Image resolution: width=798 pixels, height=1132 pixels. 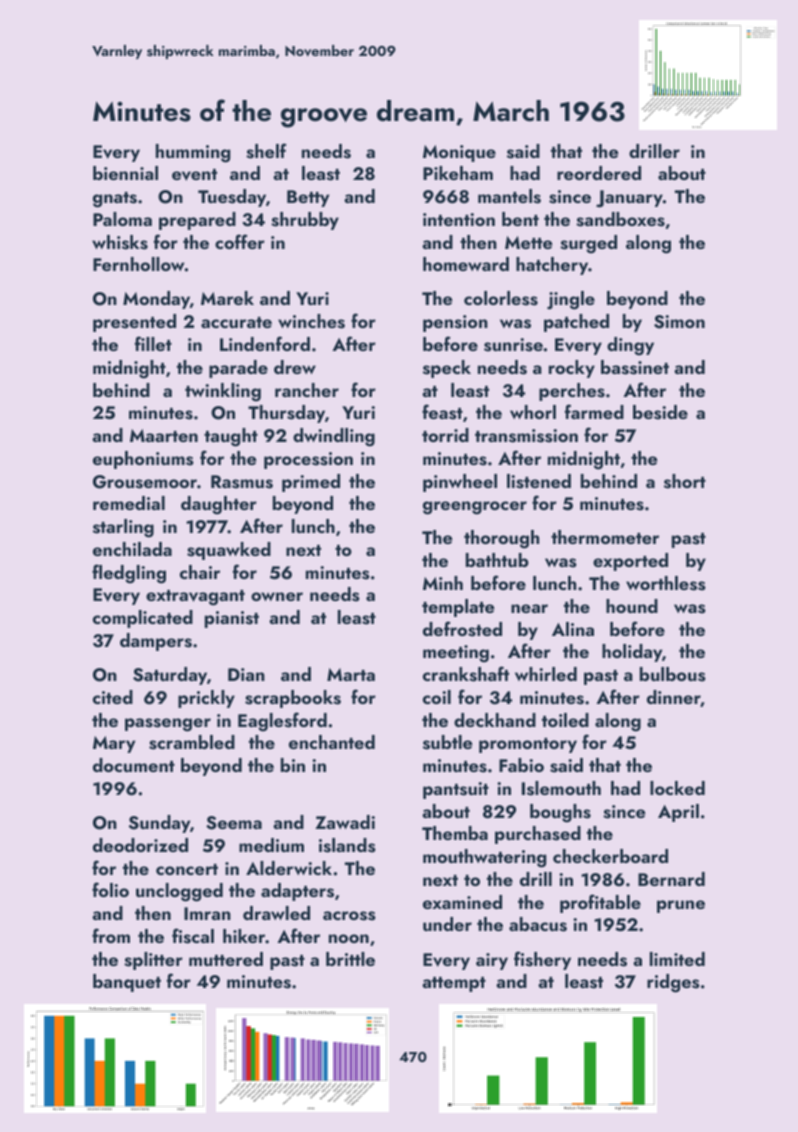 I want to click on daughter, so click(x=219, y=505).
